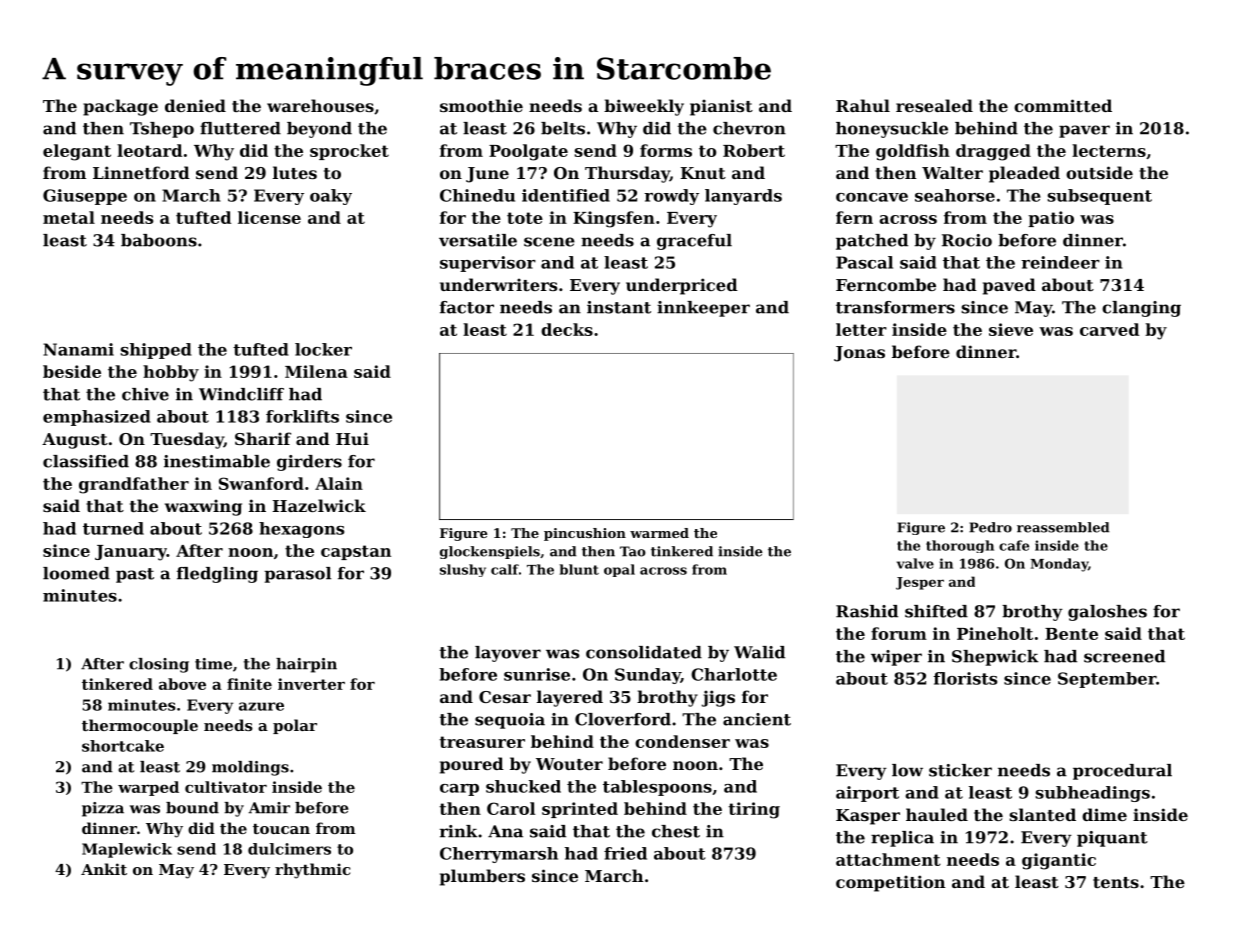 The width and height of the screenshot is (1233, 952). I want to click on sticker, so click(960, 770).
